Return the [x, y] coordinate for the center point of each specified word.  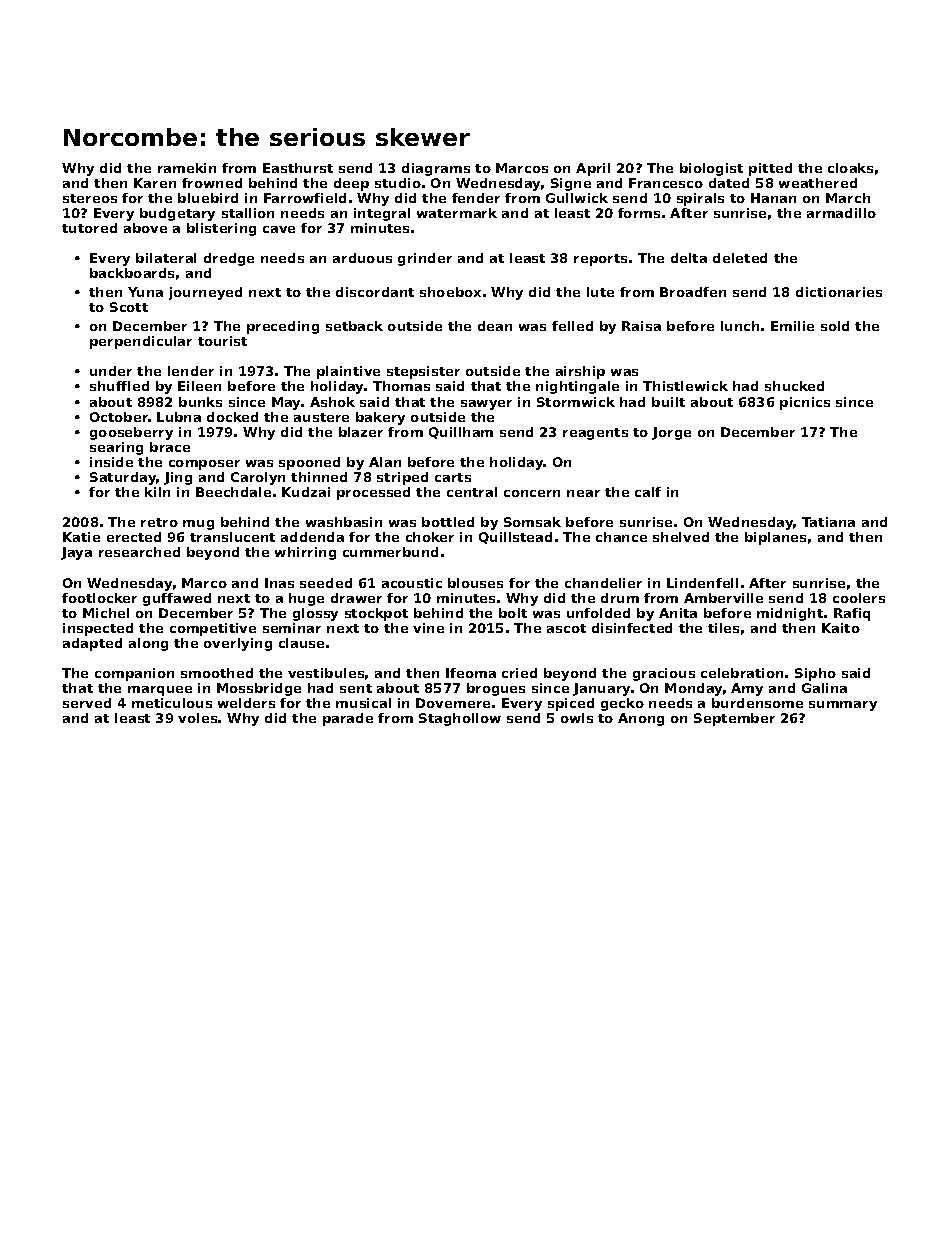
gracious [664, 674]
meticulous [172, 703]
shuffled [119, 386]
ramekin [187, 168]
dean [495, 326]
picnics [805, 403]
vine [428, 628]
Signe [571, 184]
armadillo [841, 213]
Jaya [76, 553]
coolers [859, 598]
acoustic [412, 583]
